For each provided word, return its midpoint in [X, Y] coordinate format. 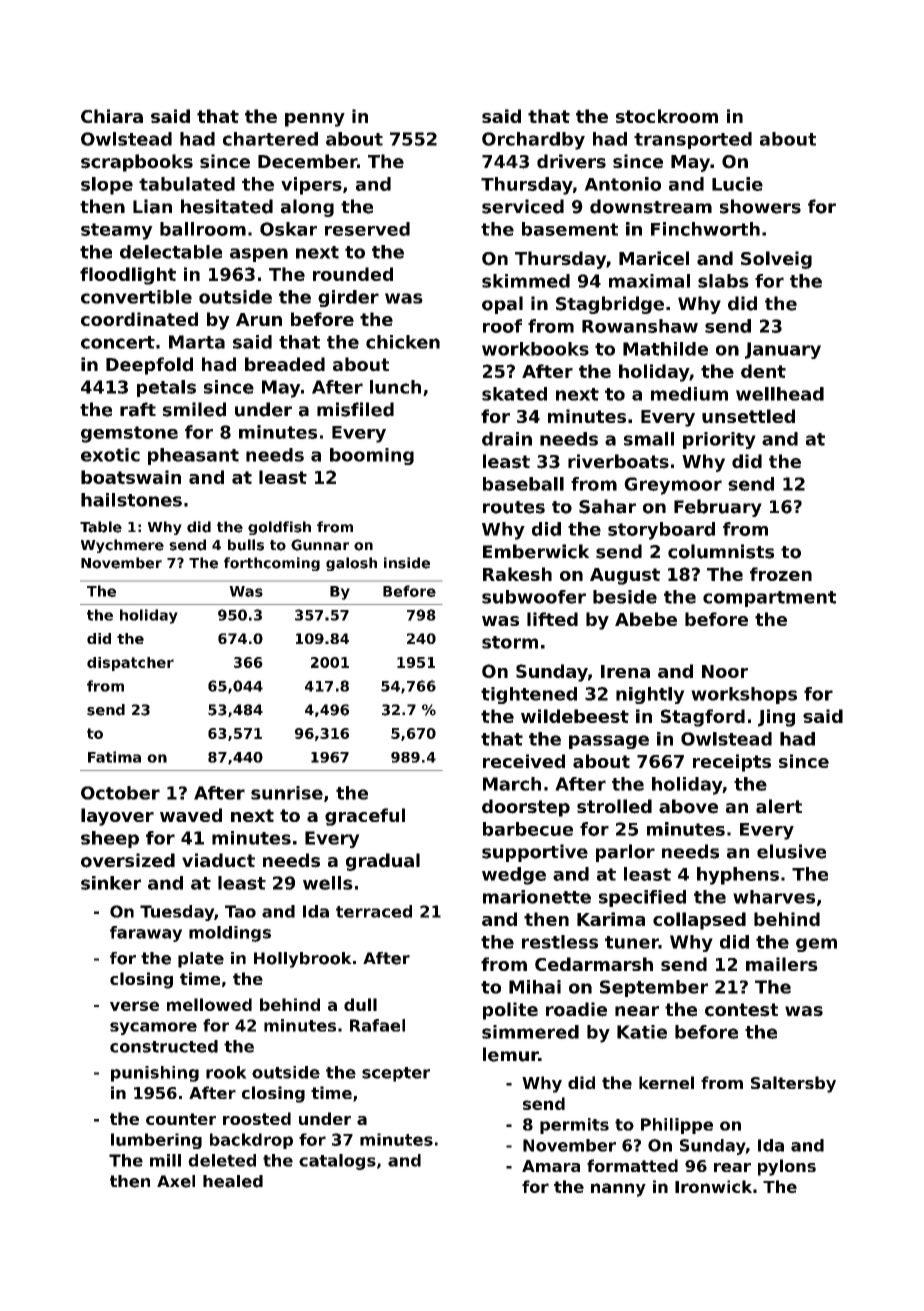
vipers [311, 186]
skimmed [526, 281]
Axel [176, 1181]
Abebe [646, 619]
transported [693, 140]
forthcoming [272, 564]
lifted [552, 619]
